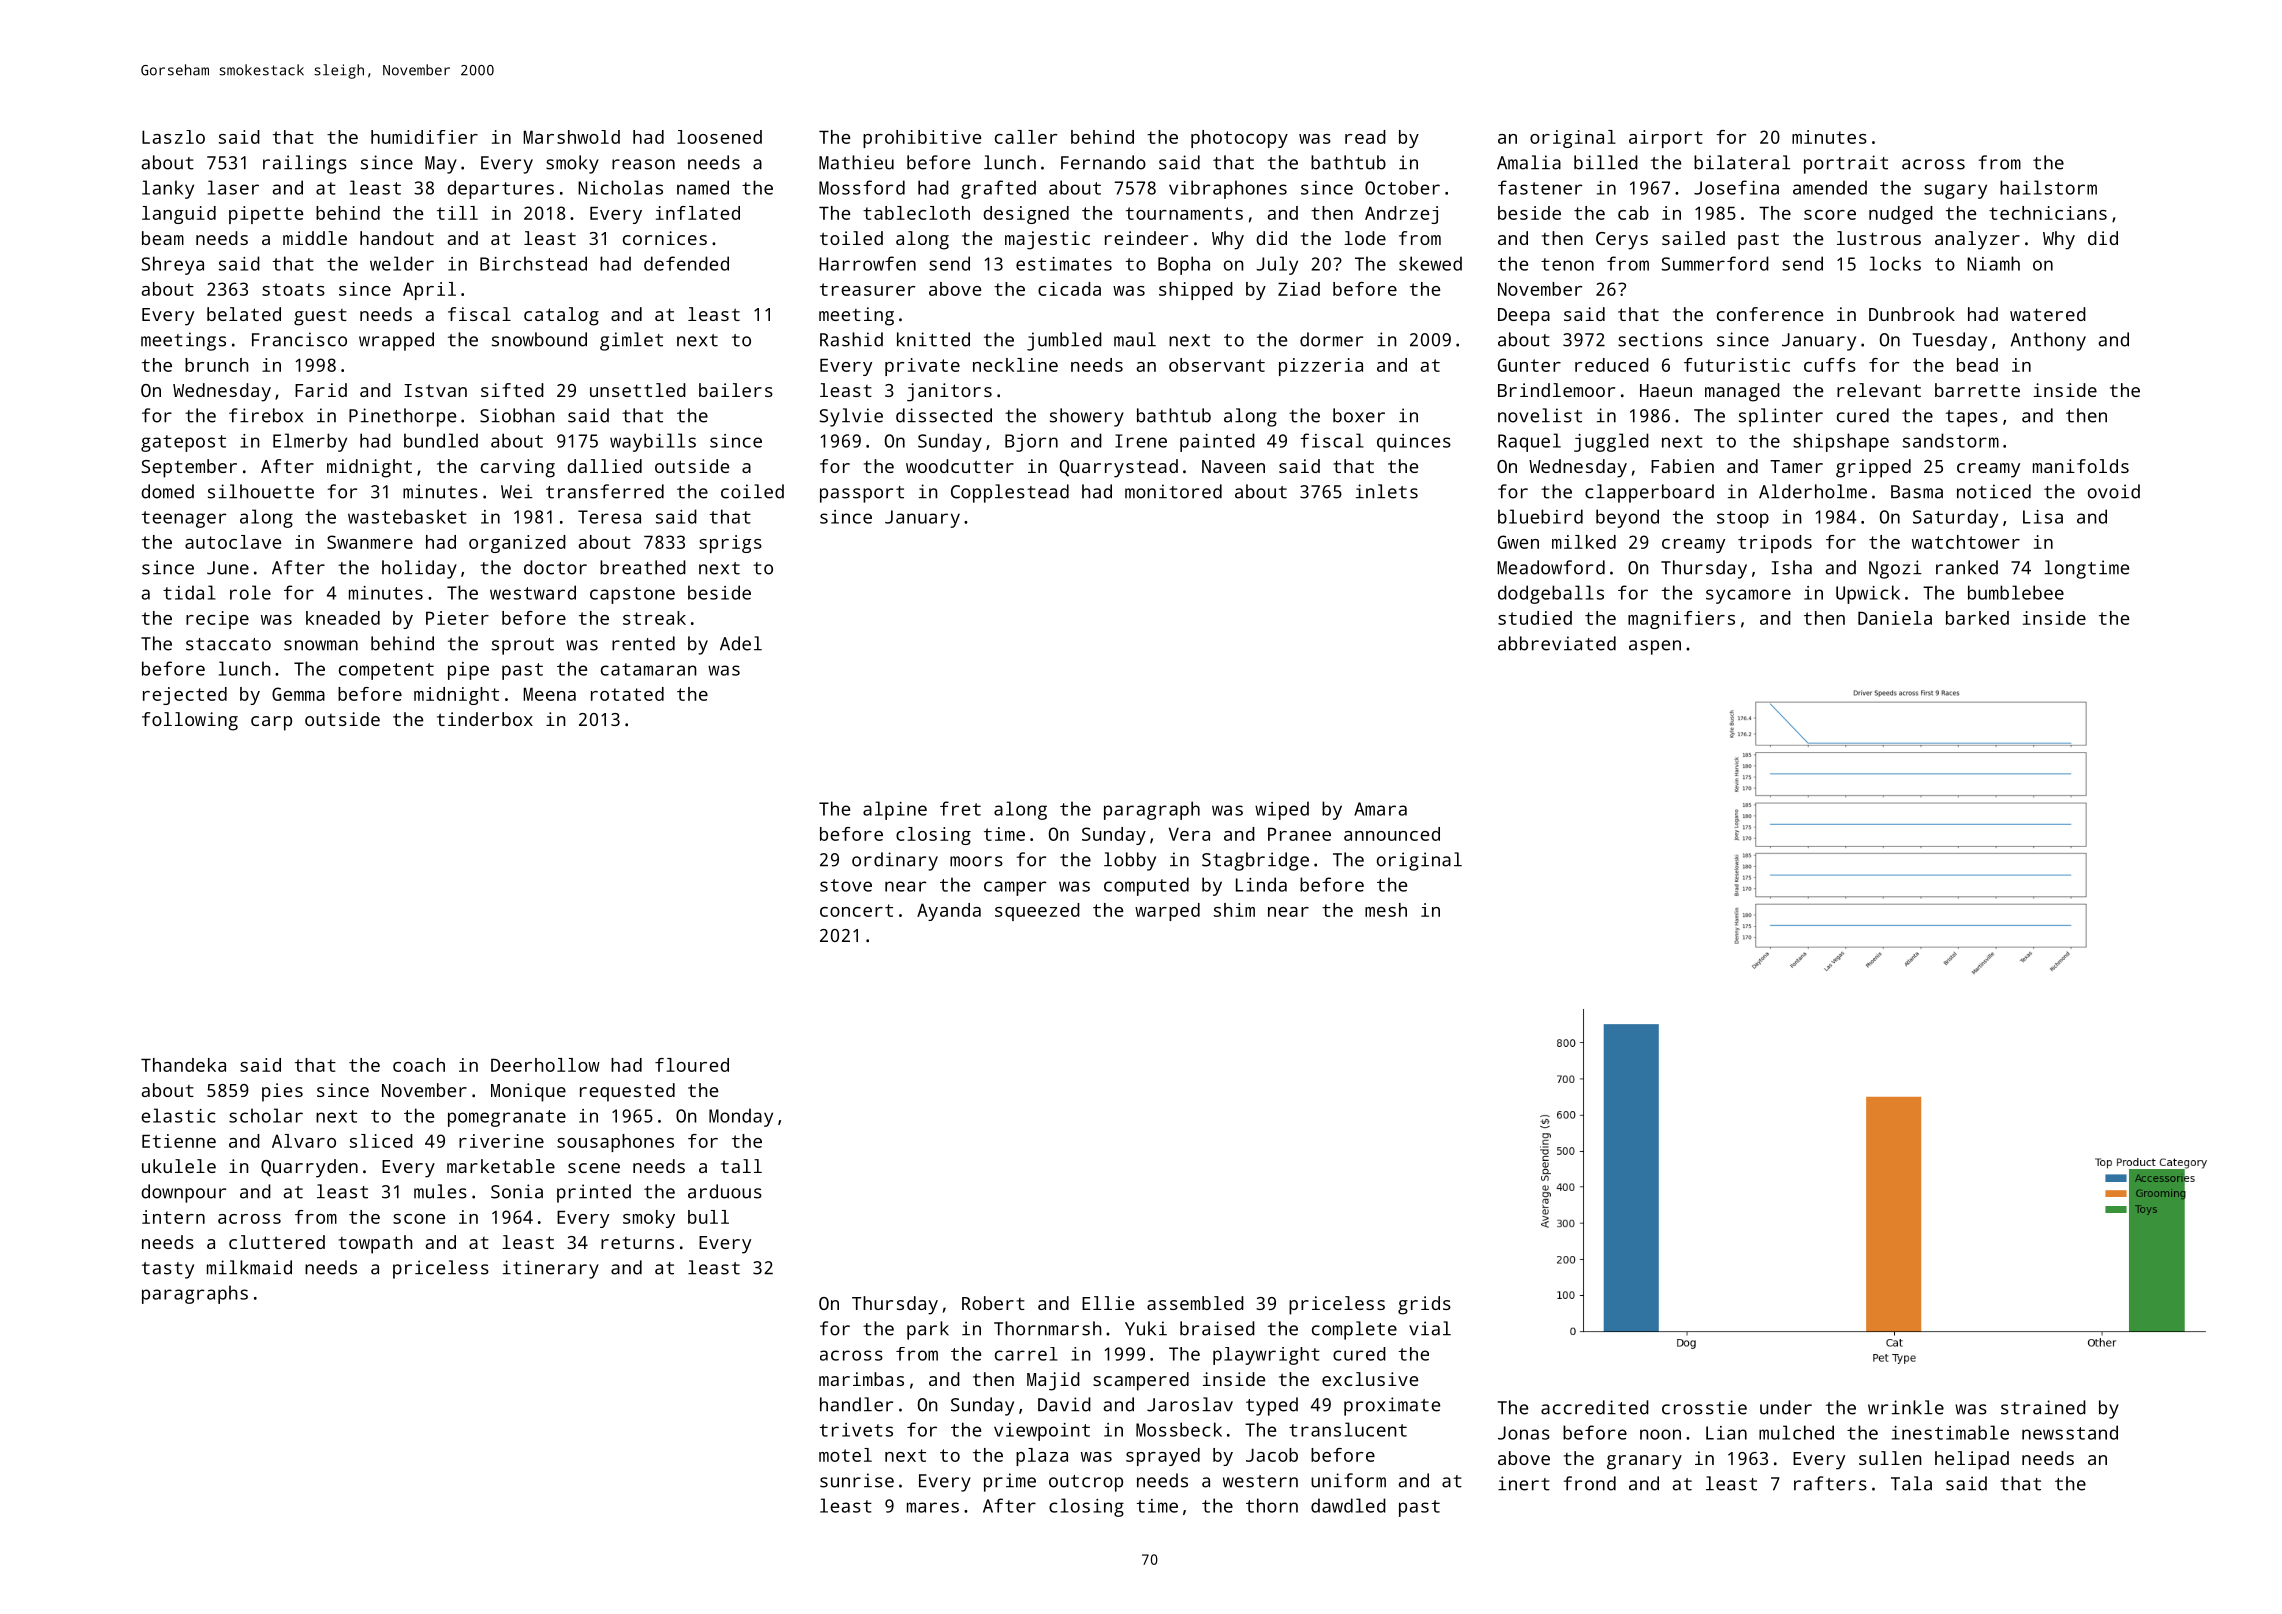  What do you see at coordinates (1010, 493) in the image?
I see `Copplestead` at bounding box center [1010, 493].
